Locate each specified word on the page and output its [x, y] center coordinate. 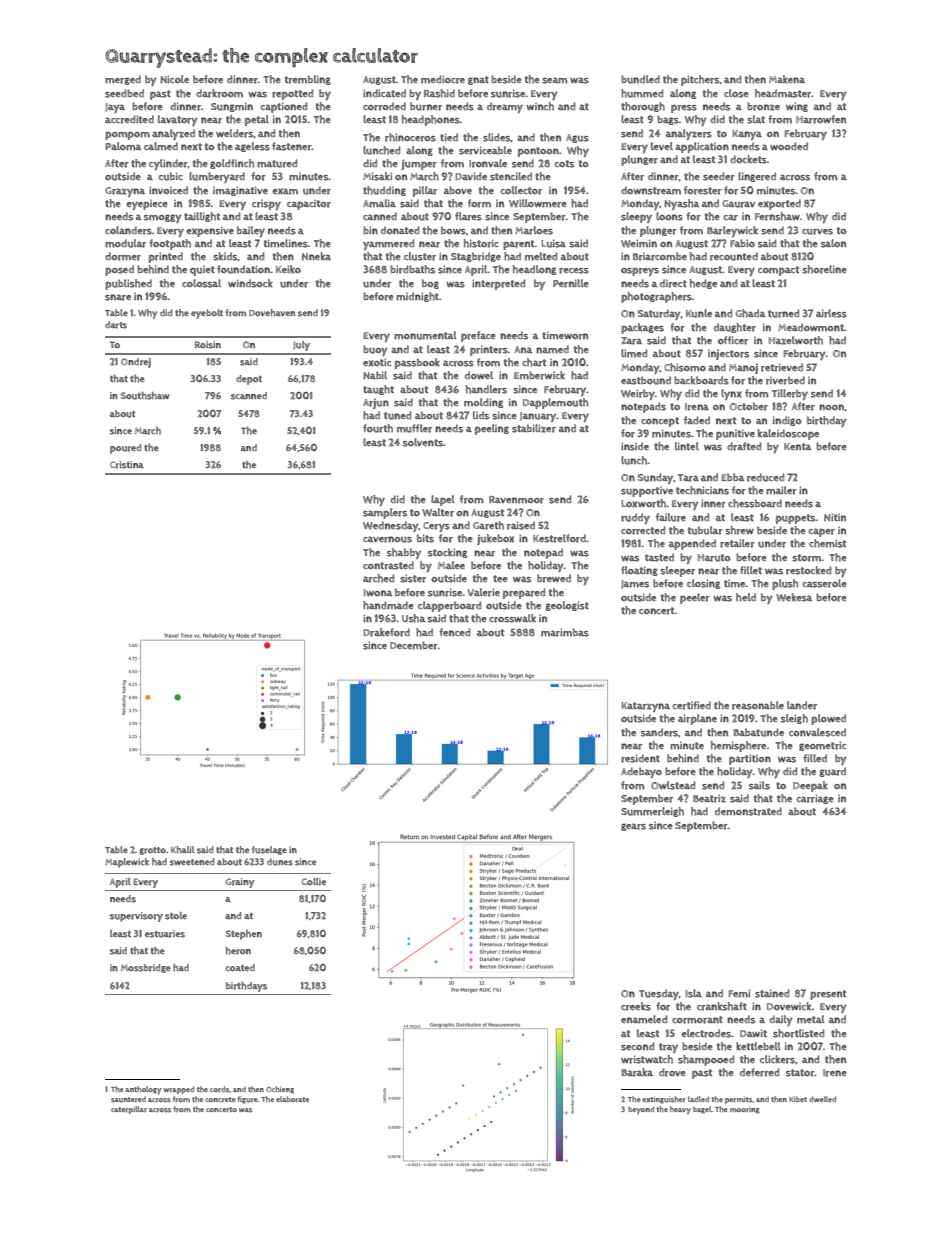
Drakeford [386, 632]
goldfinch [232, 164]
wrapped [178, 1090]
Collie [314, 881]
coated [240, 967]
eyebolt [207, 314]
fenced [454, 632]
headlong [534, 270]
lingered [757, 177]
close [736, 93]
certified [691, 705]
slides [497, 137]
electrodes [706, 1033]
